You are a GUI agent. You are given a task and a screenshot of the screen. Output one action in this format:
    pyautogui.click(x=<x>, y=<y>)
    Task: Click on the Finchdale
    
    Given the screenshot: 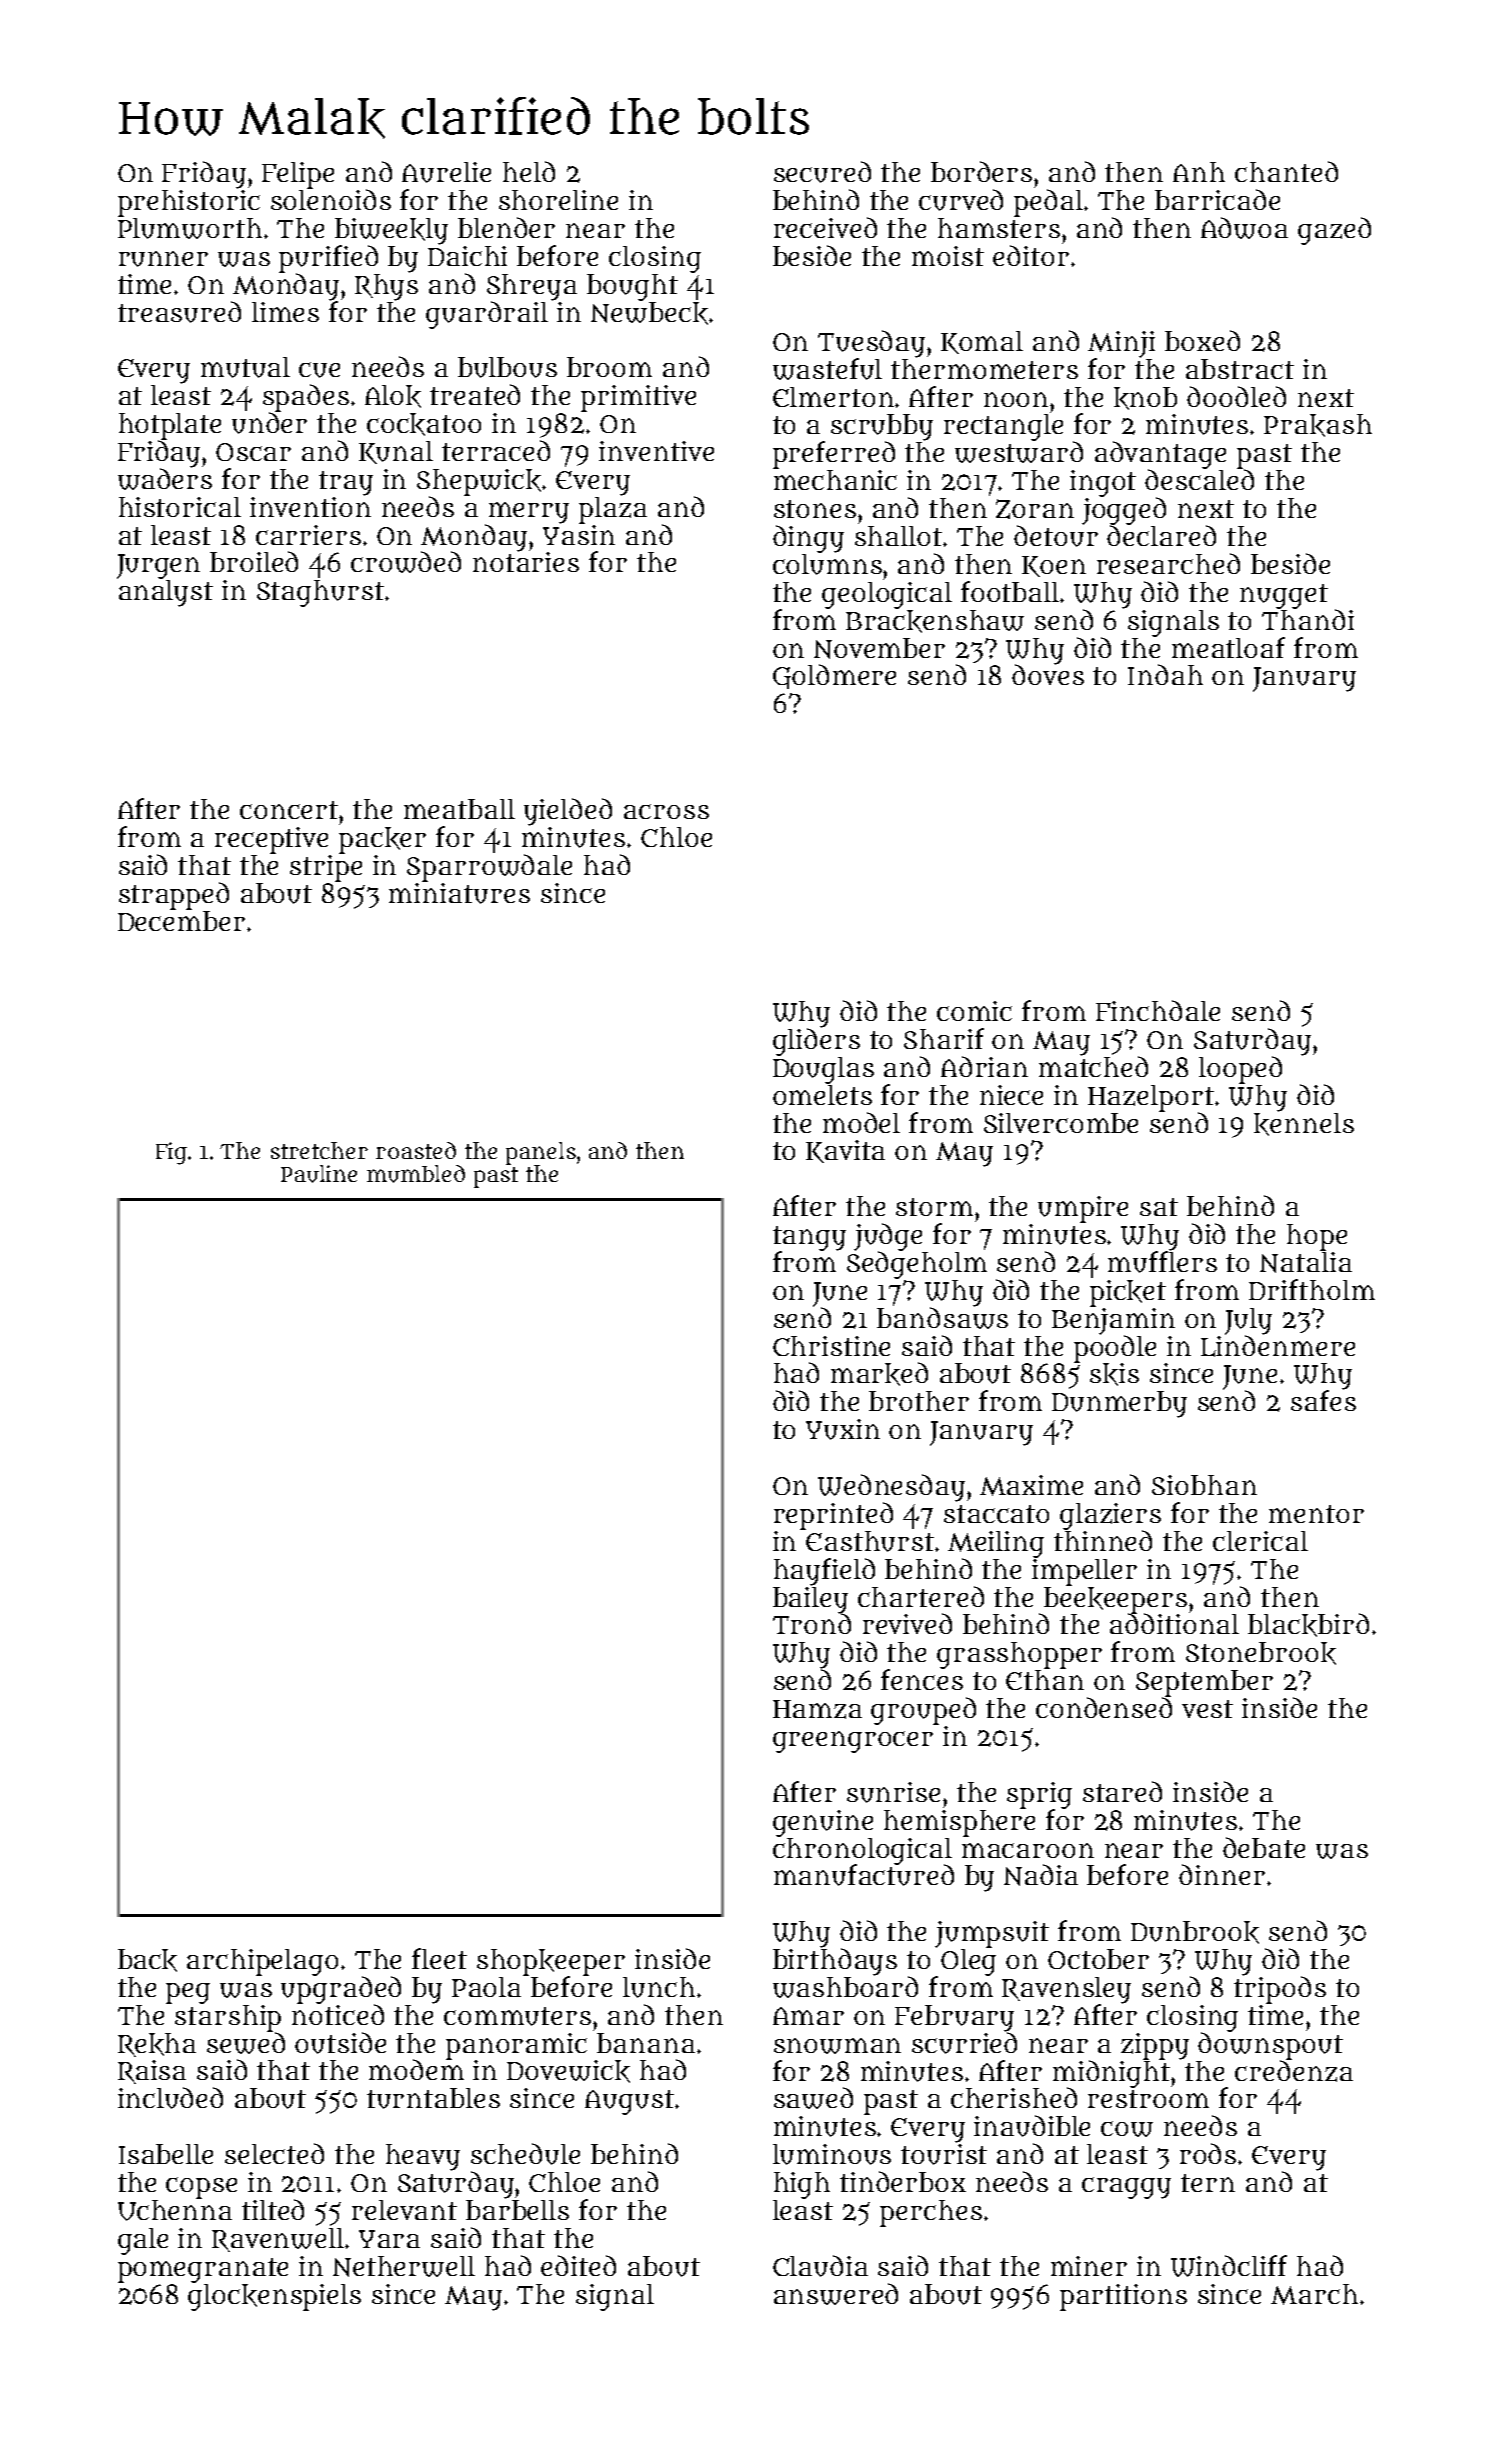 What is the action you would take?
    pyautogui.click(x=1158, y=1010)
